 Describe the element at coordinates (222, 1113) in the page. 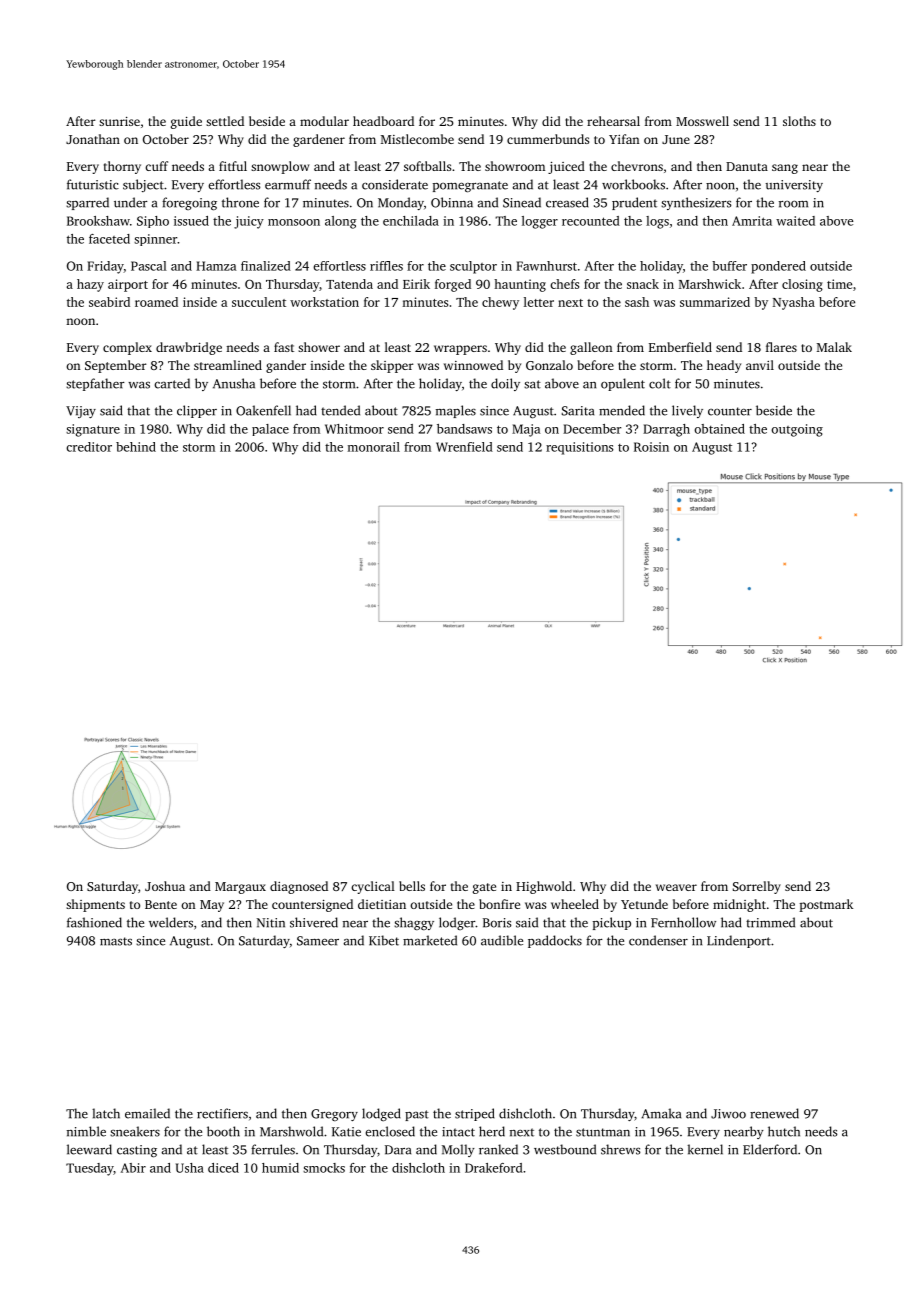

I see `rectifiers` at that location.
